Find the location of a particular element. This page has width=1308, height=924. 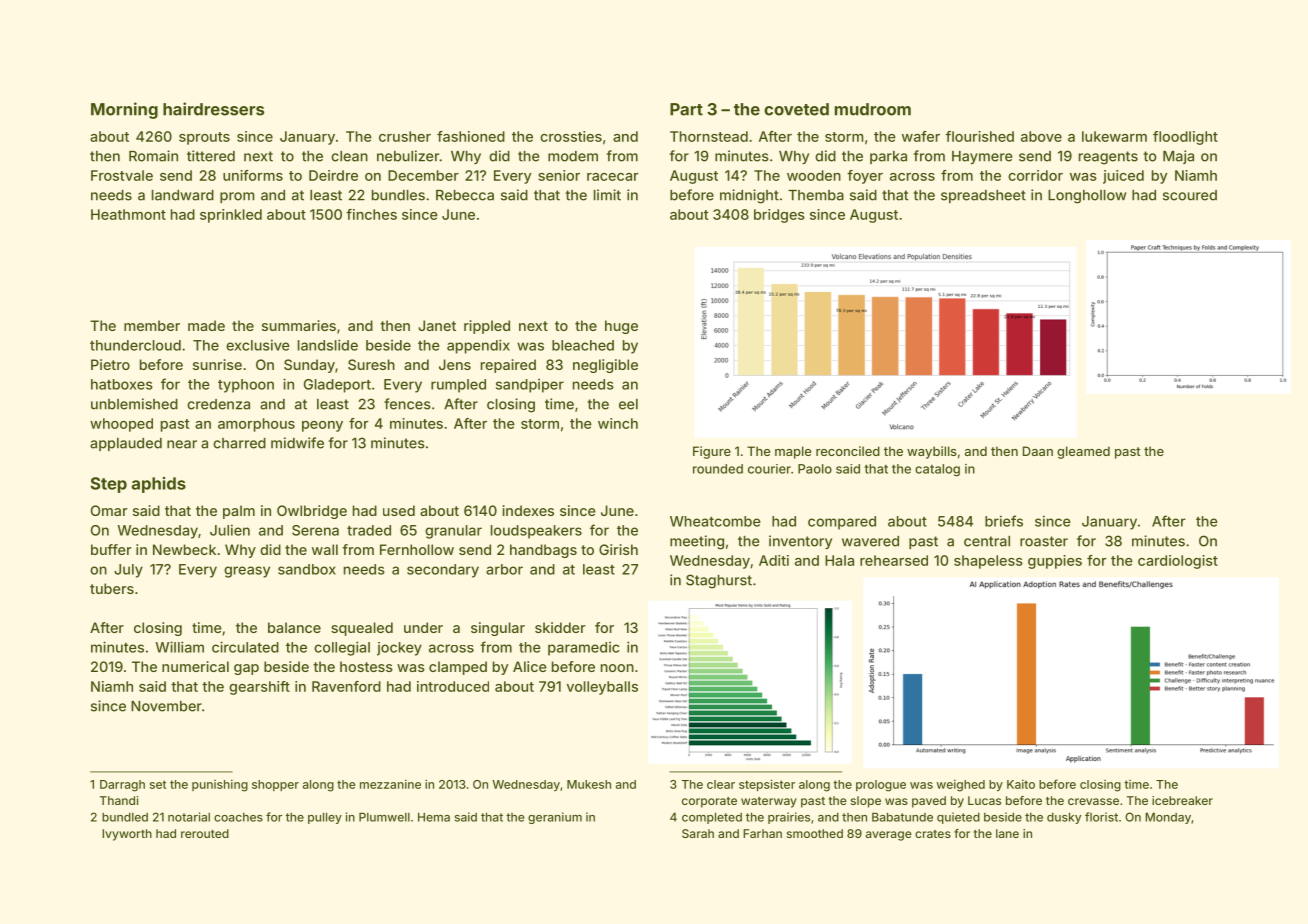

cardiologist is located at coordinates (1178, 562).
